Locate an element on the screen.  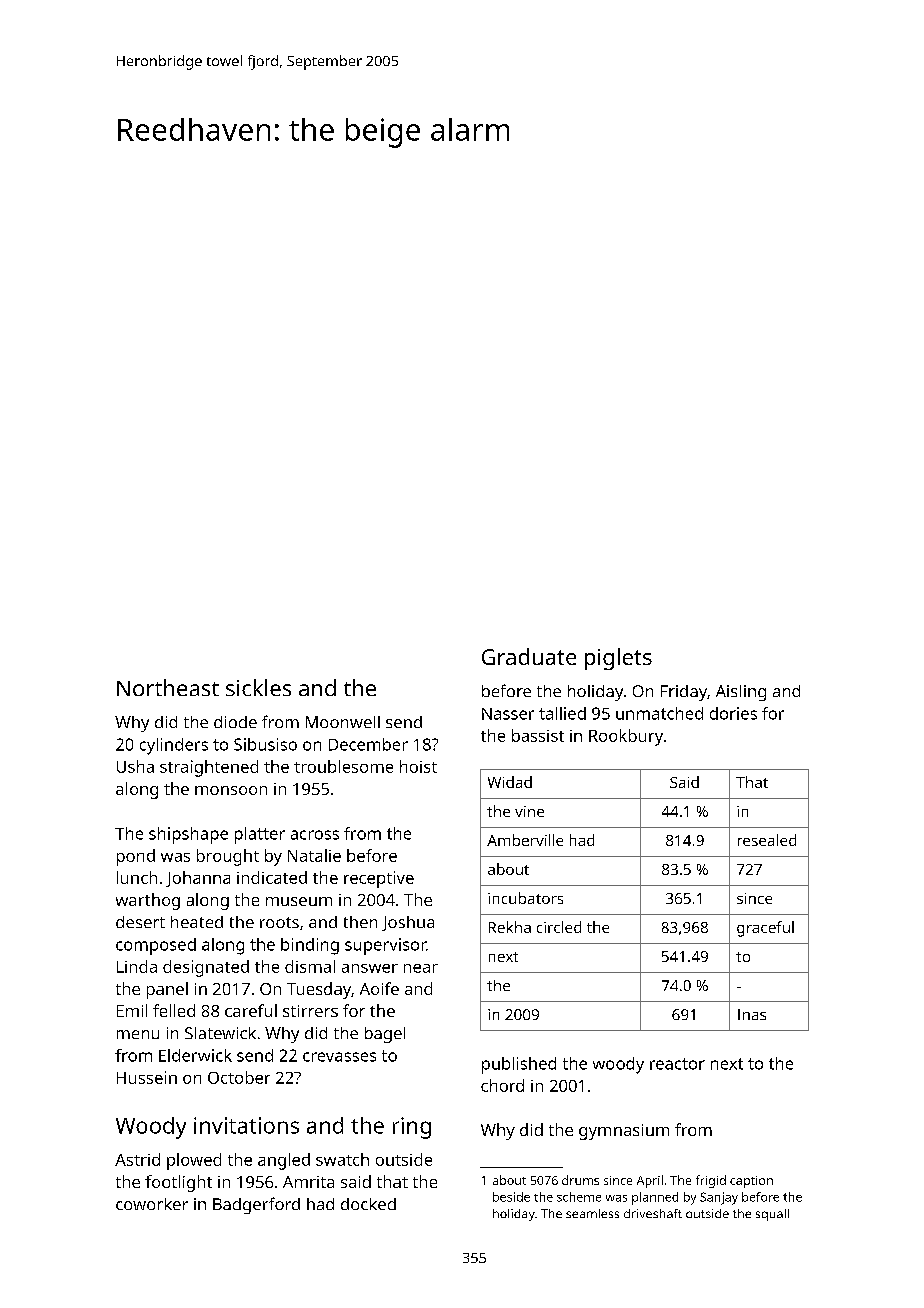
Astrid is located at coordinates (137, 1159).
